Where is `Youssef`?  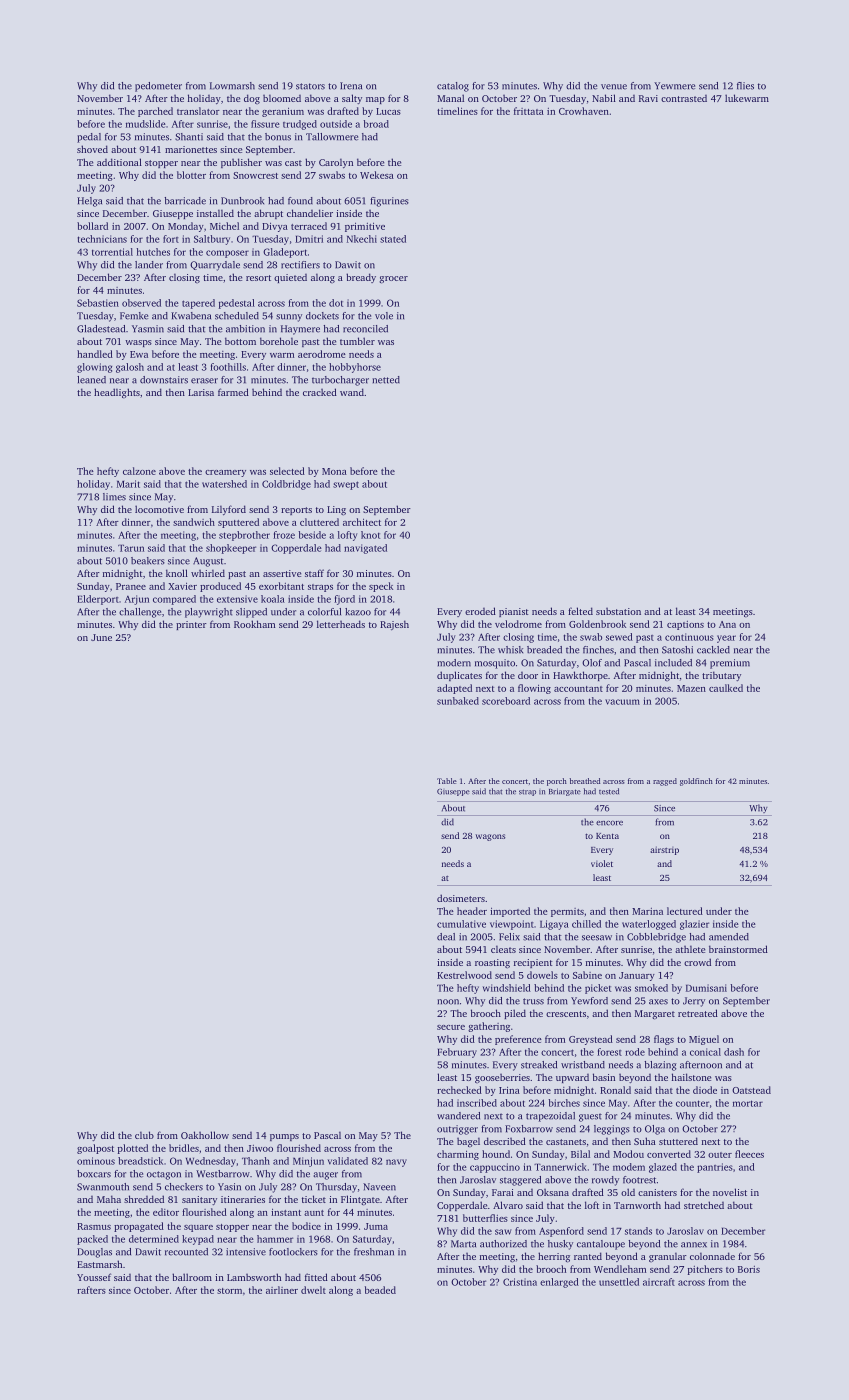
Youssef is located at coordinates (94, 1277).
